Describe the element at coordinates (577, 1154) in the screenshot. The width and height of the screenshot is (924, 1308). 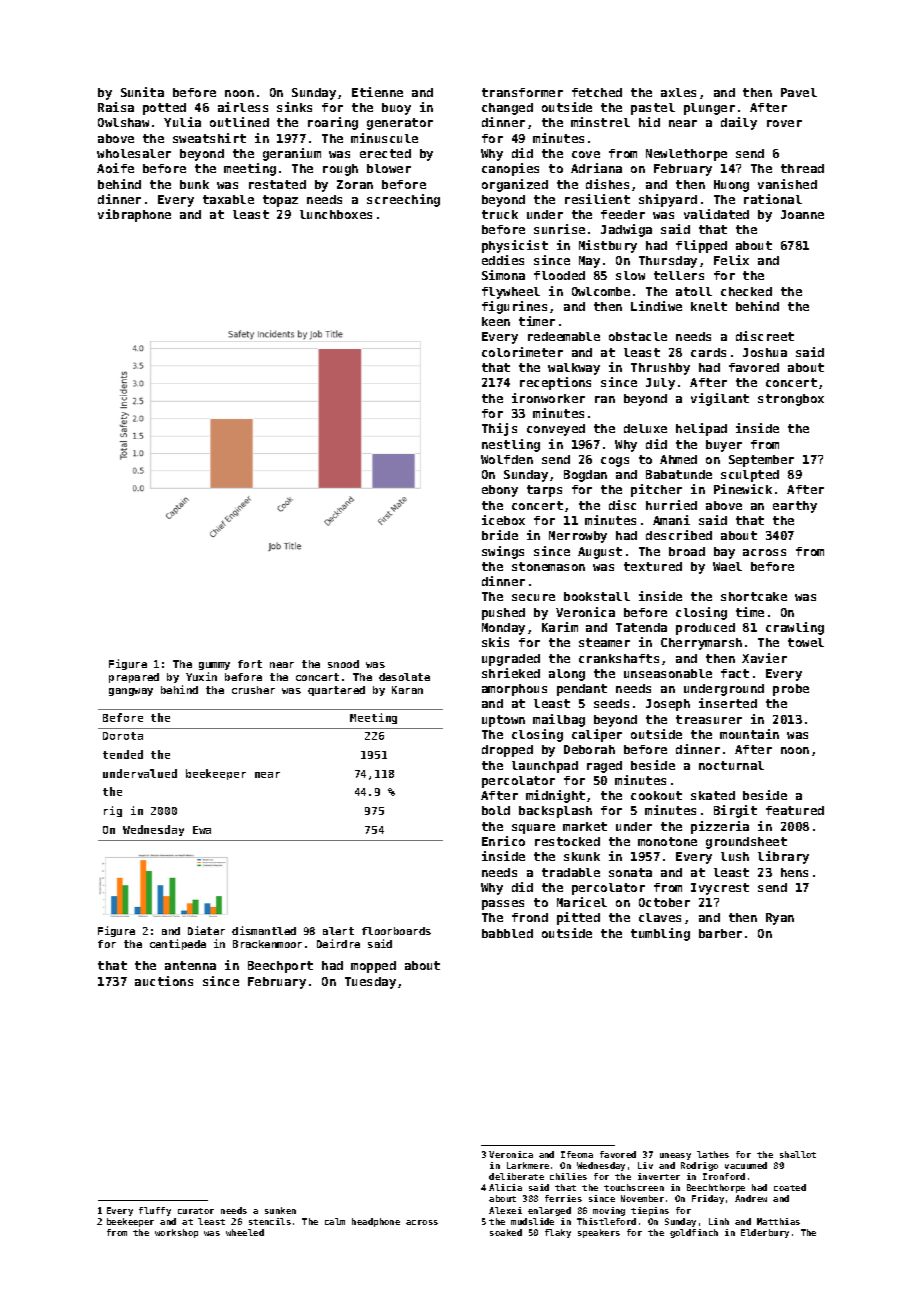
I see `Ifeoma` at that location.
